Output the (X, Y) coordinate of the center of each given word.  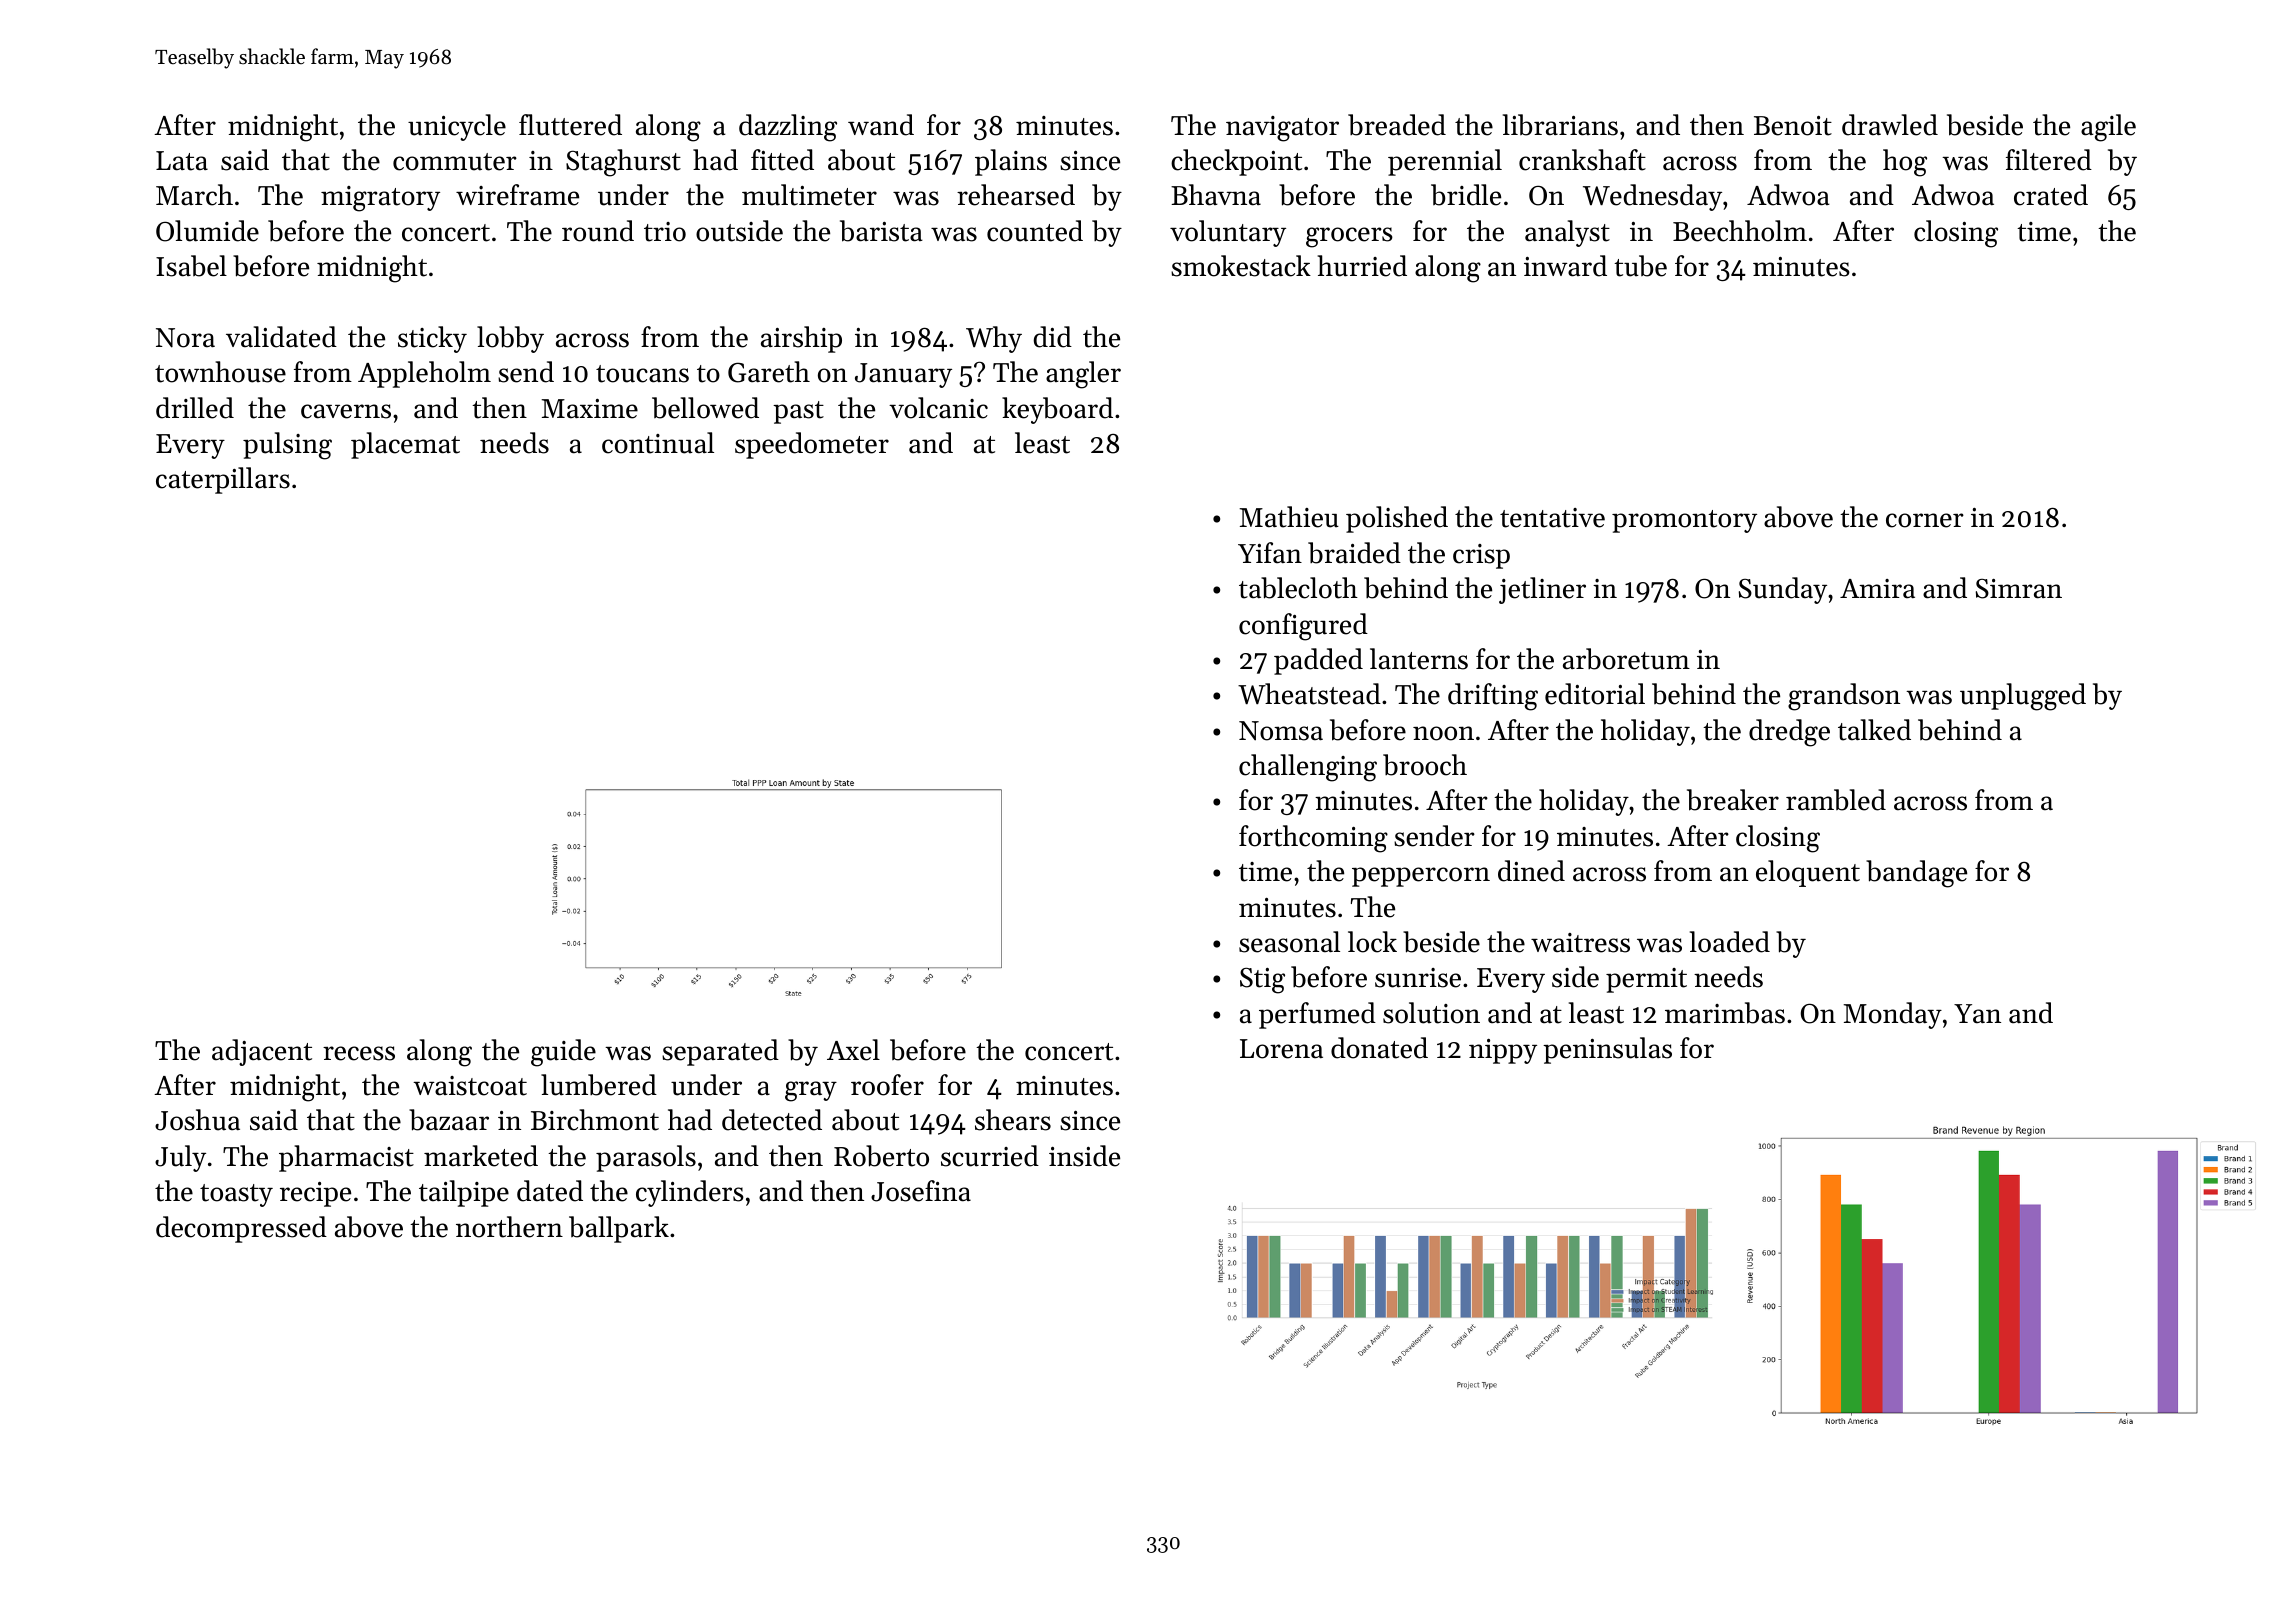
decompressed (241, 1229)
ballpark (619, 1229)
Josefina (921, 1191)
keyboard (1057, 410)
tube (1640, 266)
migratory (380, 199)
